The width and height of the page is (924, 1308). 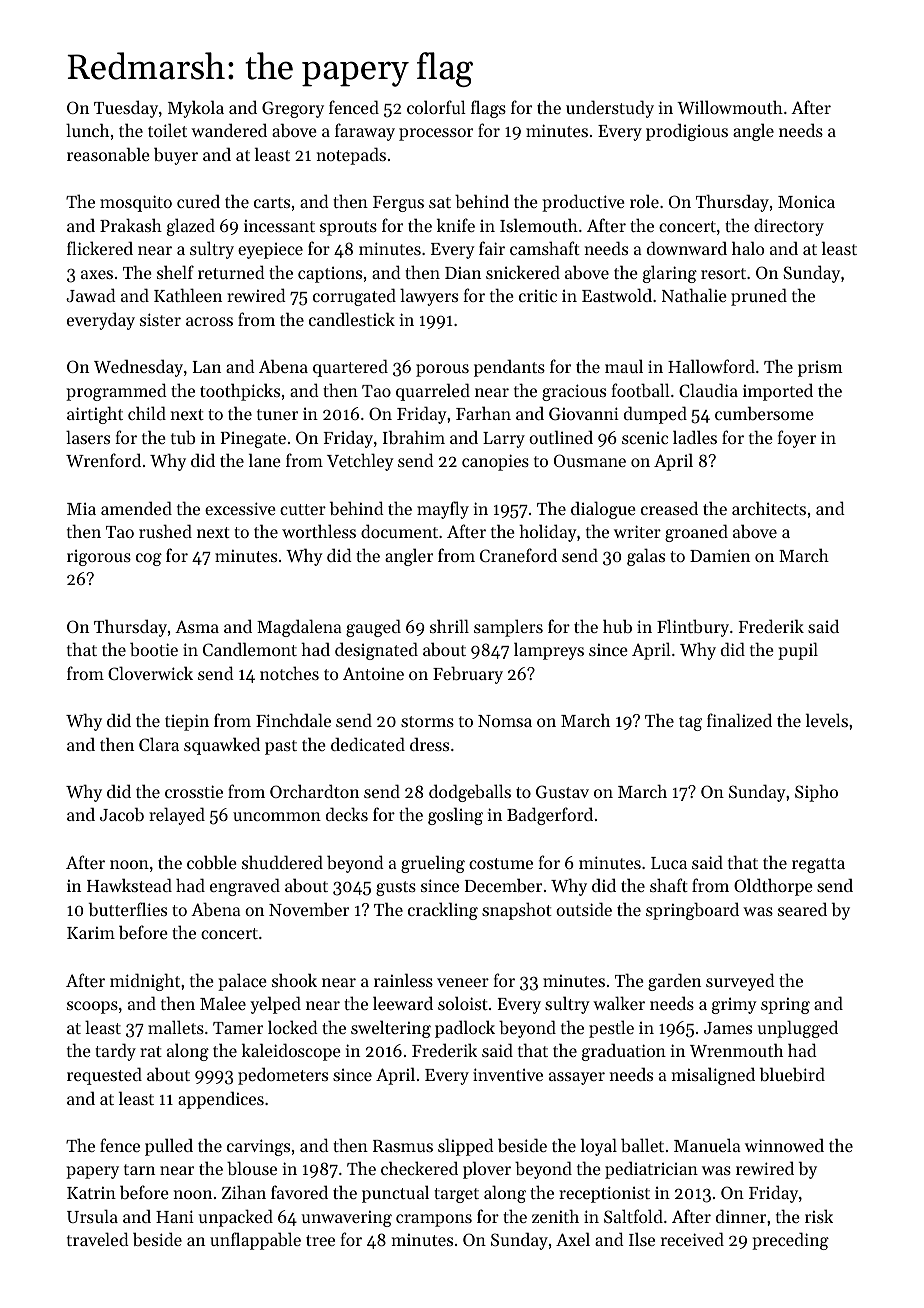 What do you see at coordinates (100, 248) in the page?
I see `flickered` at bounding box center [100, 248].
